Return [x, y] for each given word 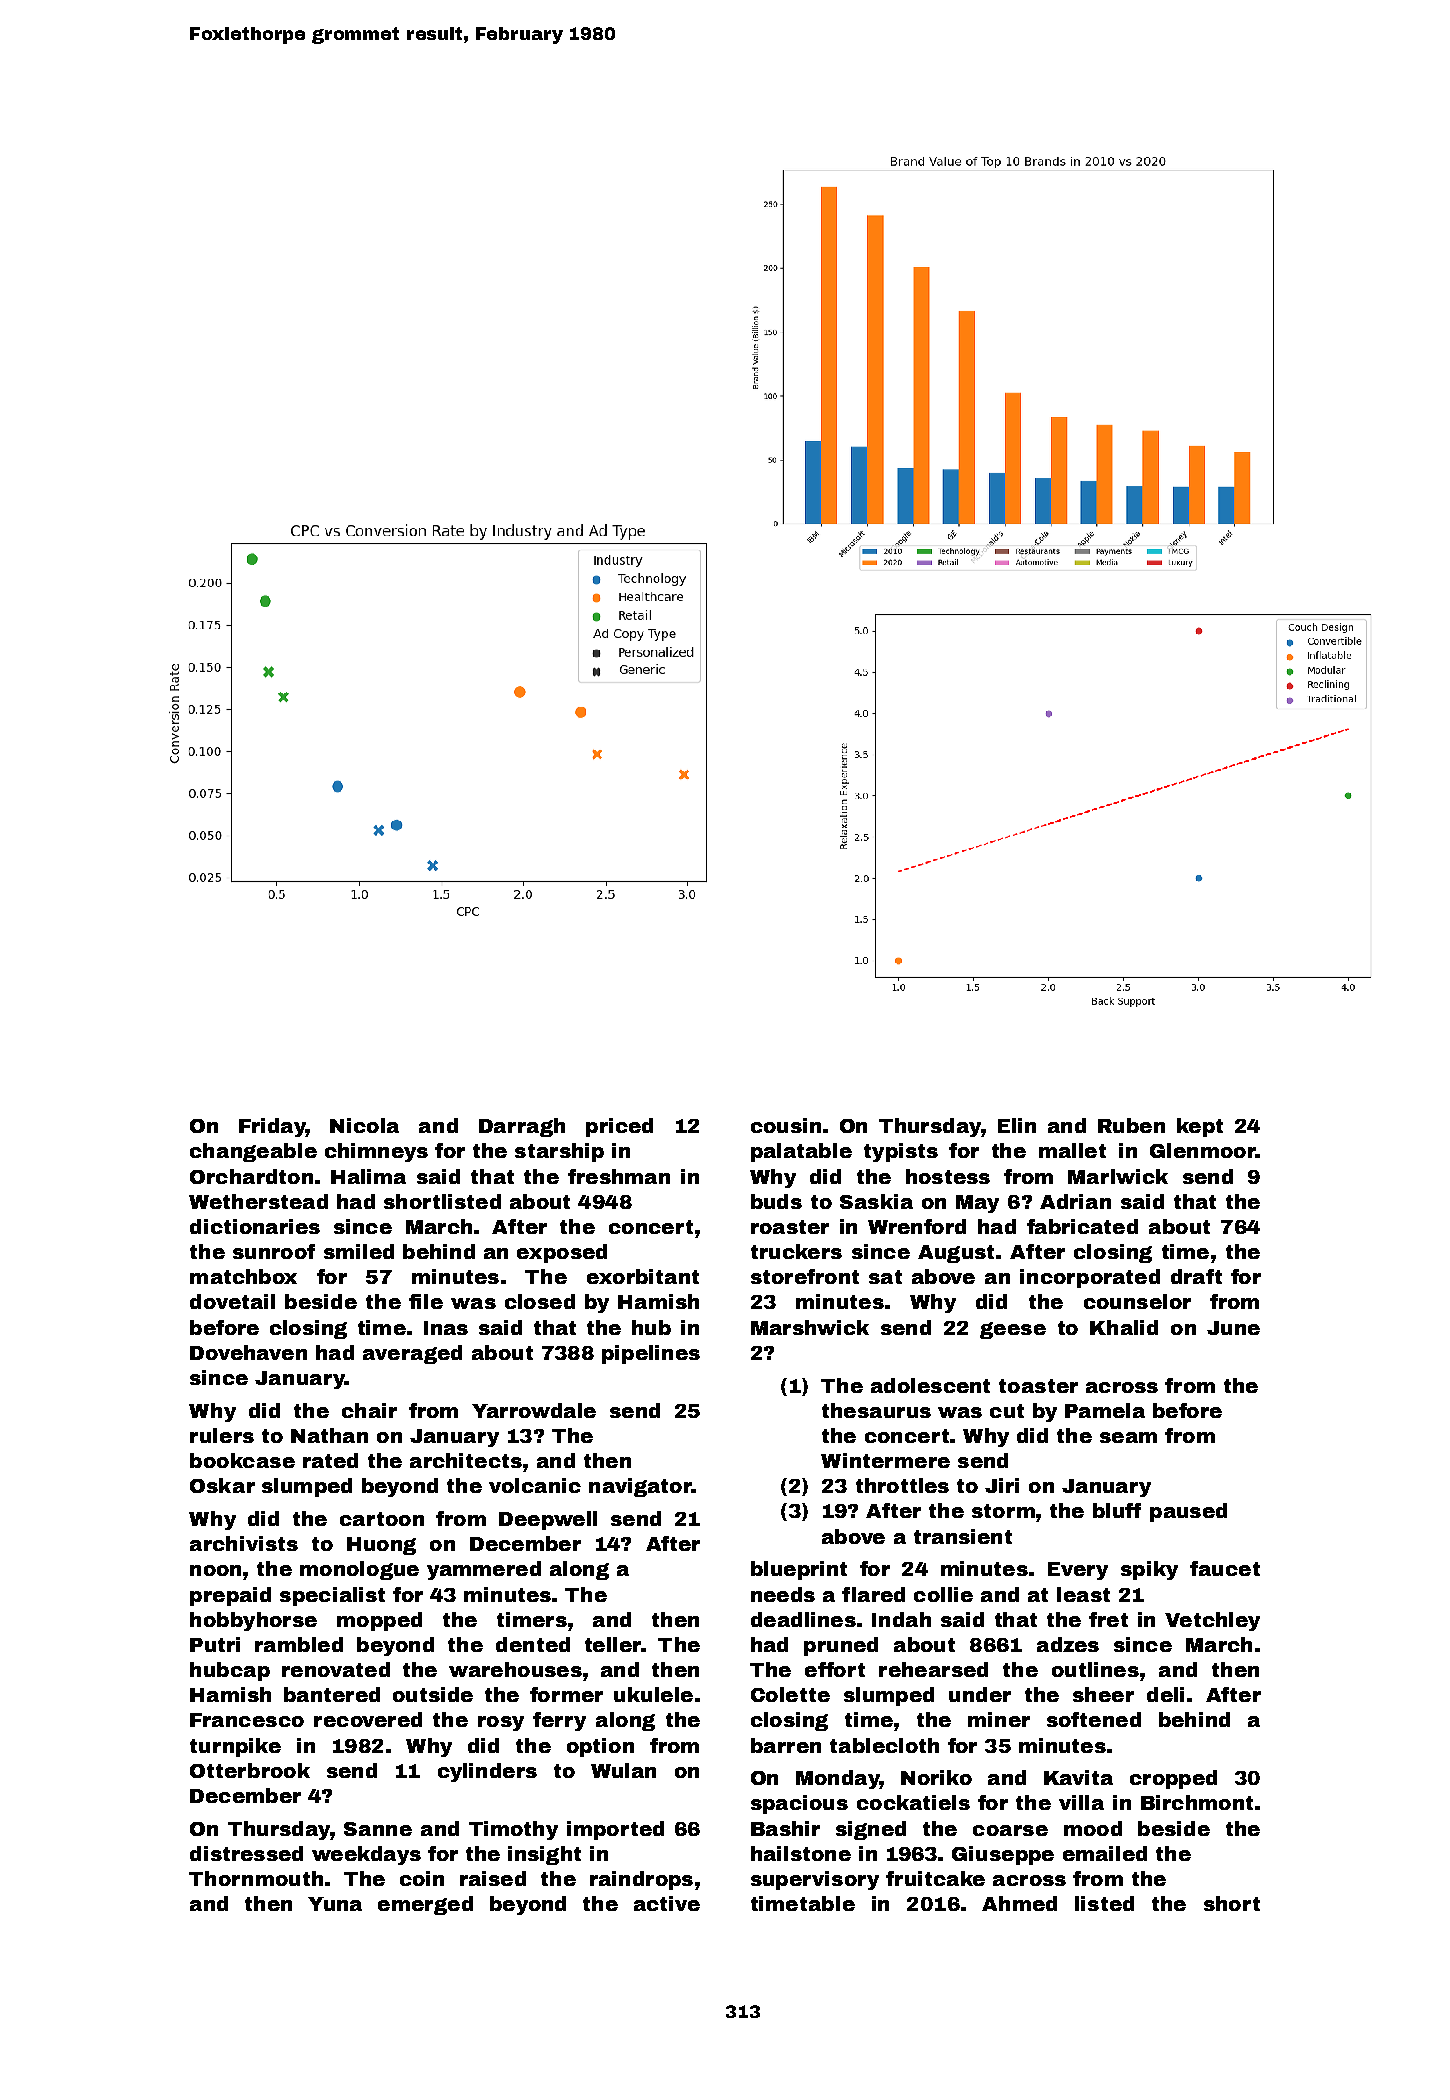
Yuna [335, 1904]
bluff [1117, 1510]
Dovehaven [248, 1352]
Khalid [1124, 1327]
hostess [948, 1176]
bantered [332, 1694]
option [600, 1747]
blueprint [799, 1570]
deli [1165, 1694]
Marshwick [810, 1327]
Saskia [876, 1201]
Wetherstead [258, 1201]
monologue [359, 1570]
